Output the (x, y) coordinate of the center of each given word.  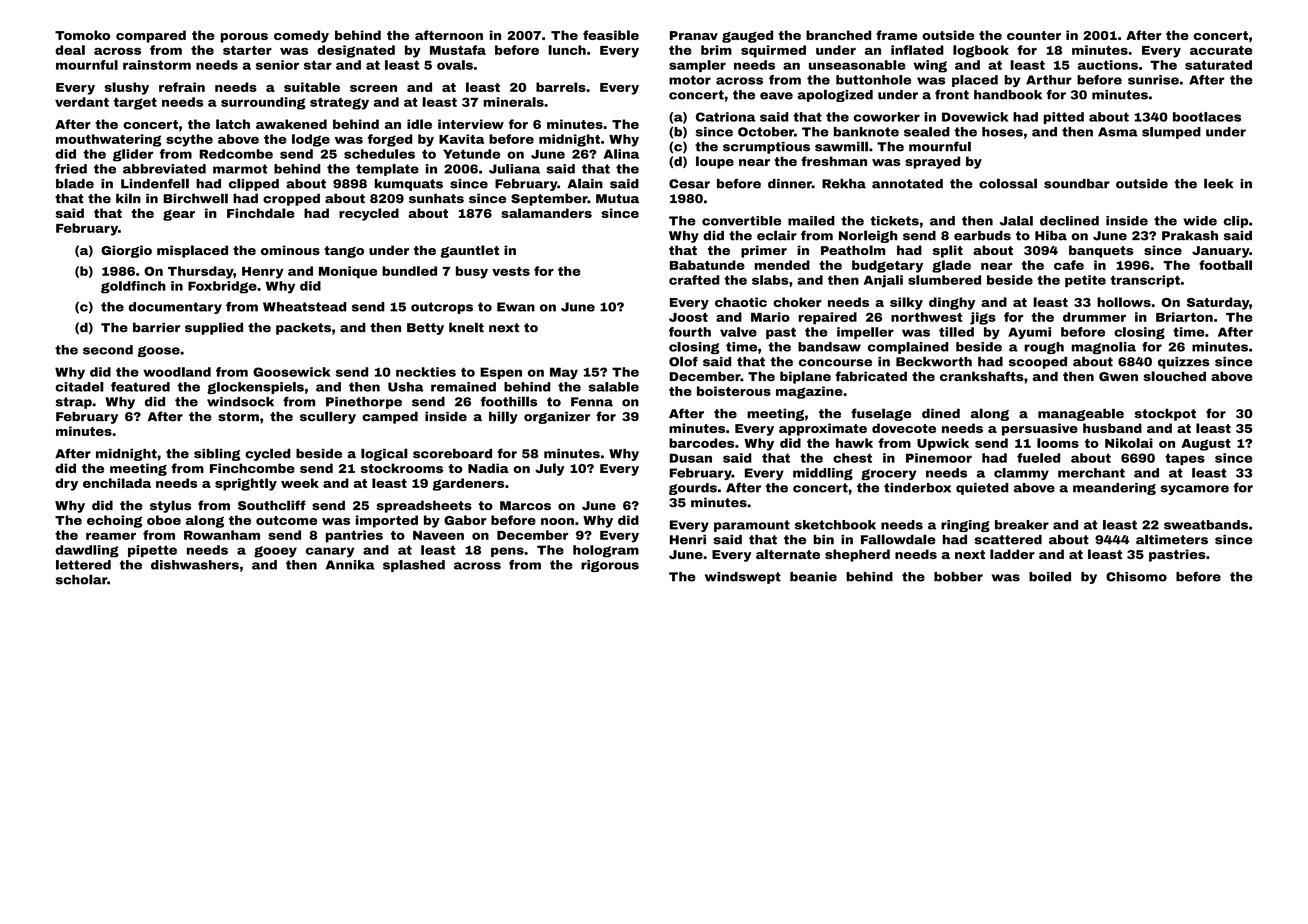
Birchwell (195, 198)
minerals (514, 102)
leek (1218, 183)
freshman (834, 161)
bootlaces (1207, 117)
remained (463, 387)
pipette (152, 551)
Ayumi (1029, 333)
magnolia (1103, 348)
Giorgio (126, 251)
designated (356, 51)
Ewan (516, 307)
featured (140, 387)
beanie (813, 577)
